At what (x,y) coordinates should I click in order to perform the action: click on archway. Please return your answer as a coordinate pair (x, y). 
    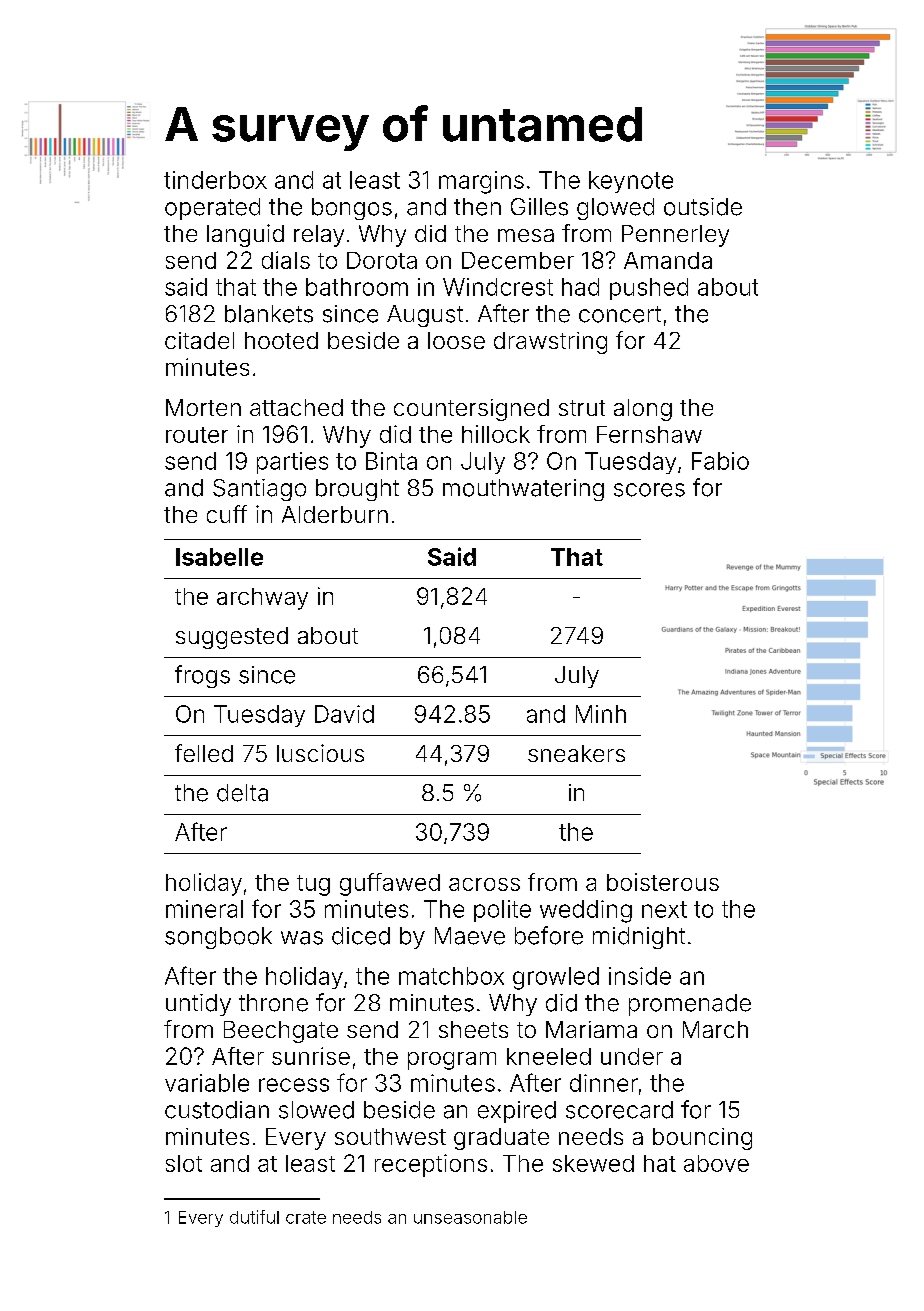
    Looking at the image, I should click on (262, 599).
